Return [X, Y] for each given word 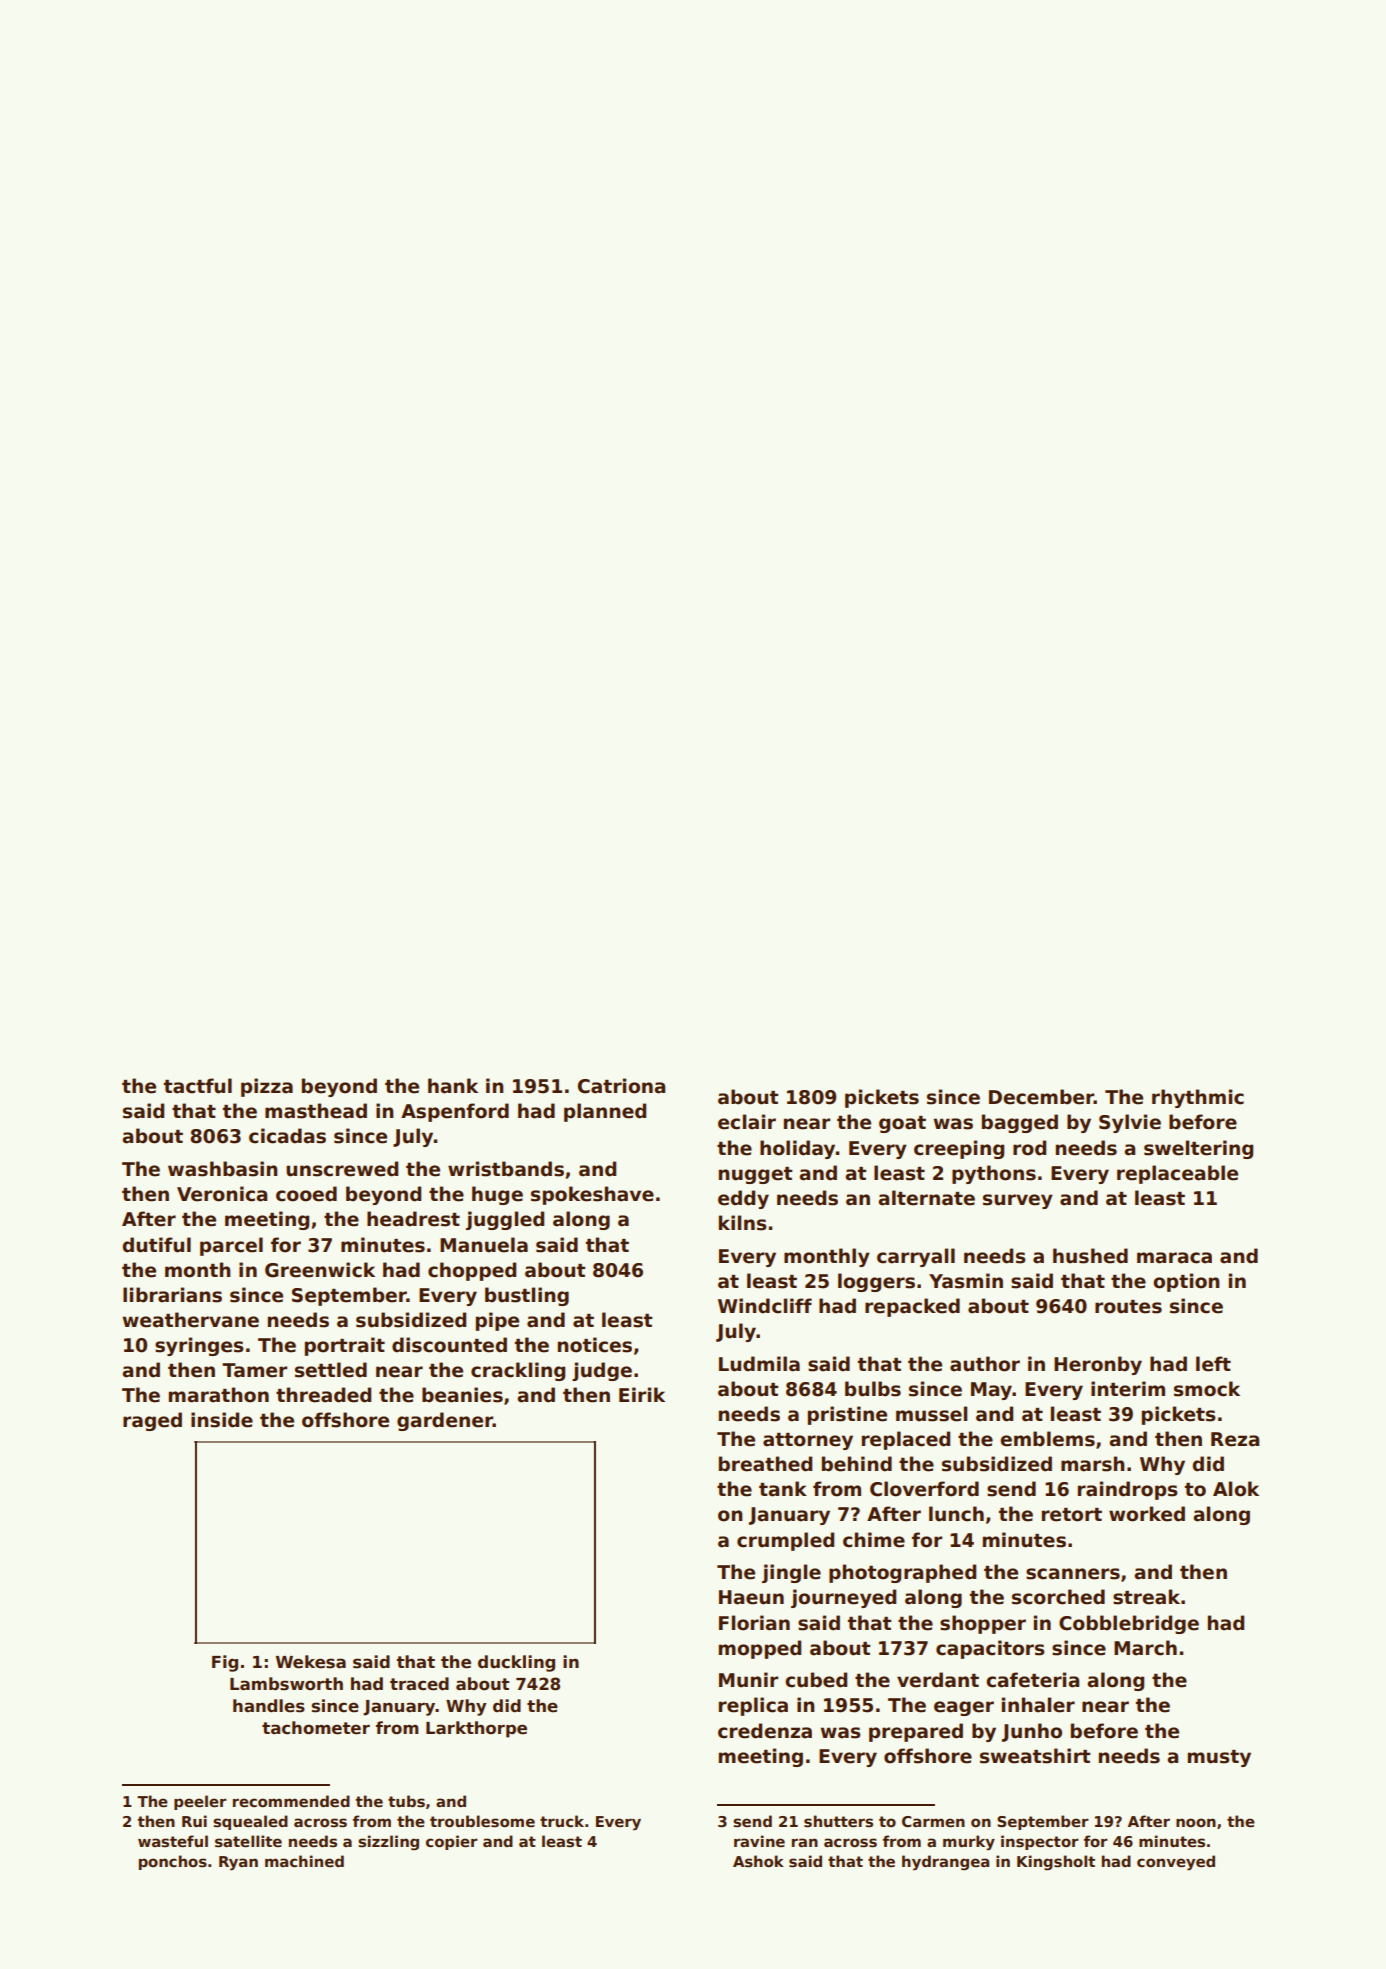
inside [222, 1420]
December [1041, 1097]
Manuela [484, 1245]
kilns [743, 1223]
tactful [198, 1086]
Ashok [758, 1861]
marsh [1092, 1464]
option [1186, 1282]
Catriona [621, 1086]
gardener [445, 1421]
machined [304, 1861]
